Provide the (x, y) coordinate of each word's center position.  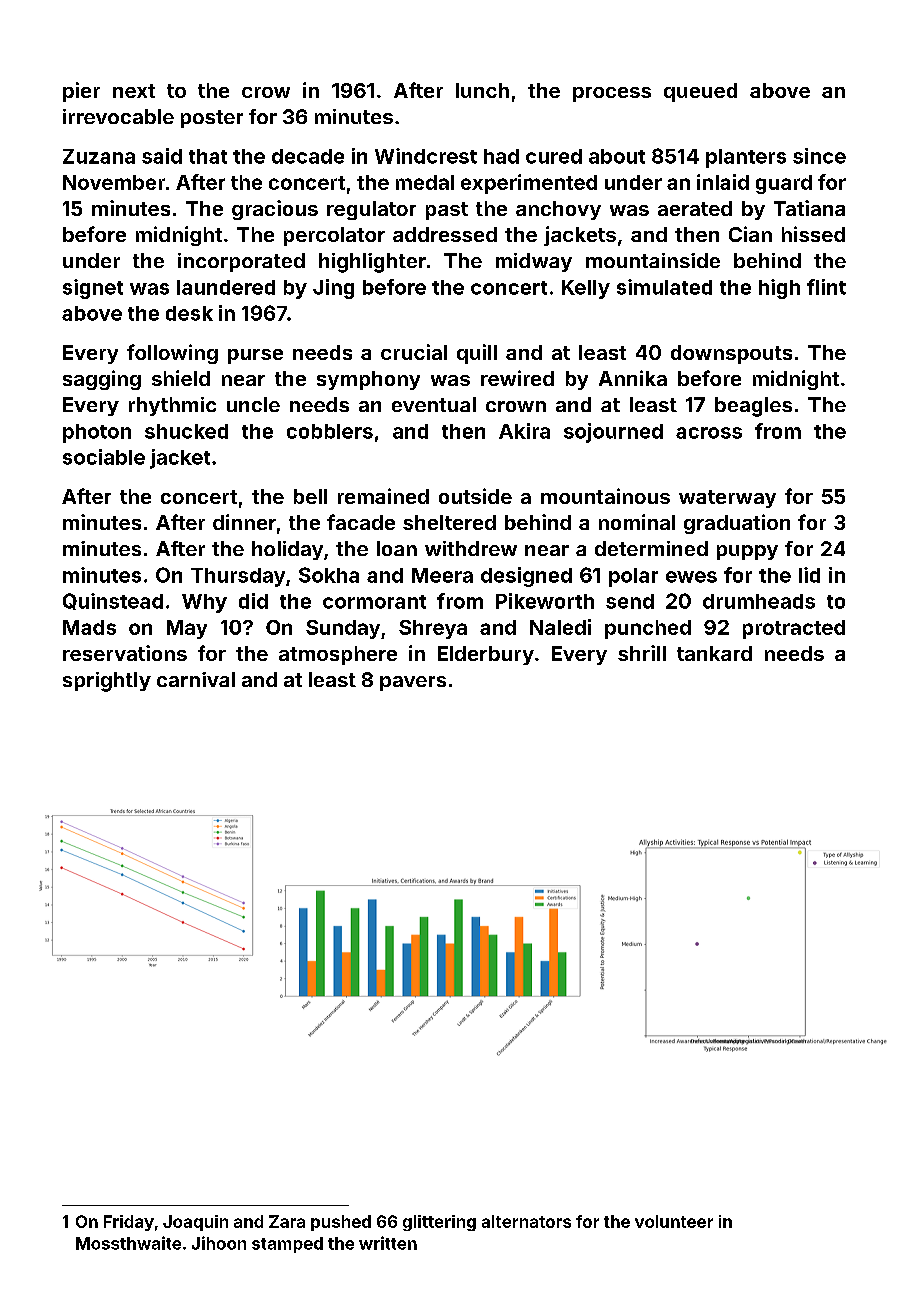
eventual (434, 404)
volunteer (674, 1221)
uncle (253, 404)
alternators (526, 1221)
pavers (413, 683)
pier (81, 92)
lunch (482, 90)
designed (526, 577)
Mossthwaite (128, 1243)
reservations (125, 653)
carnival (196, 679)
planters (746, 158)
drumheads (759, 601)
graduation (737, 524)
